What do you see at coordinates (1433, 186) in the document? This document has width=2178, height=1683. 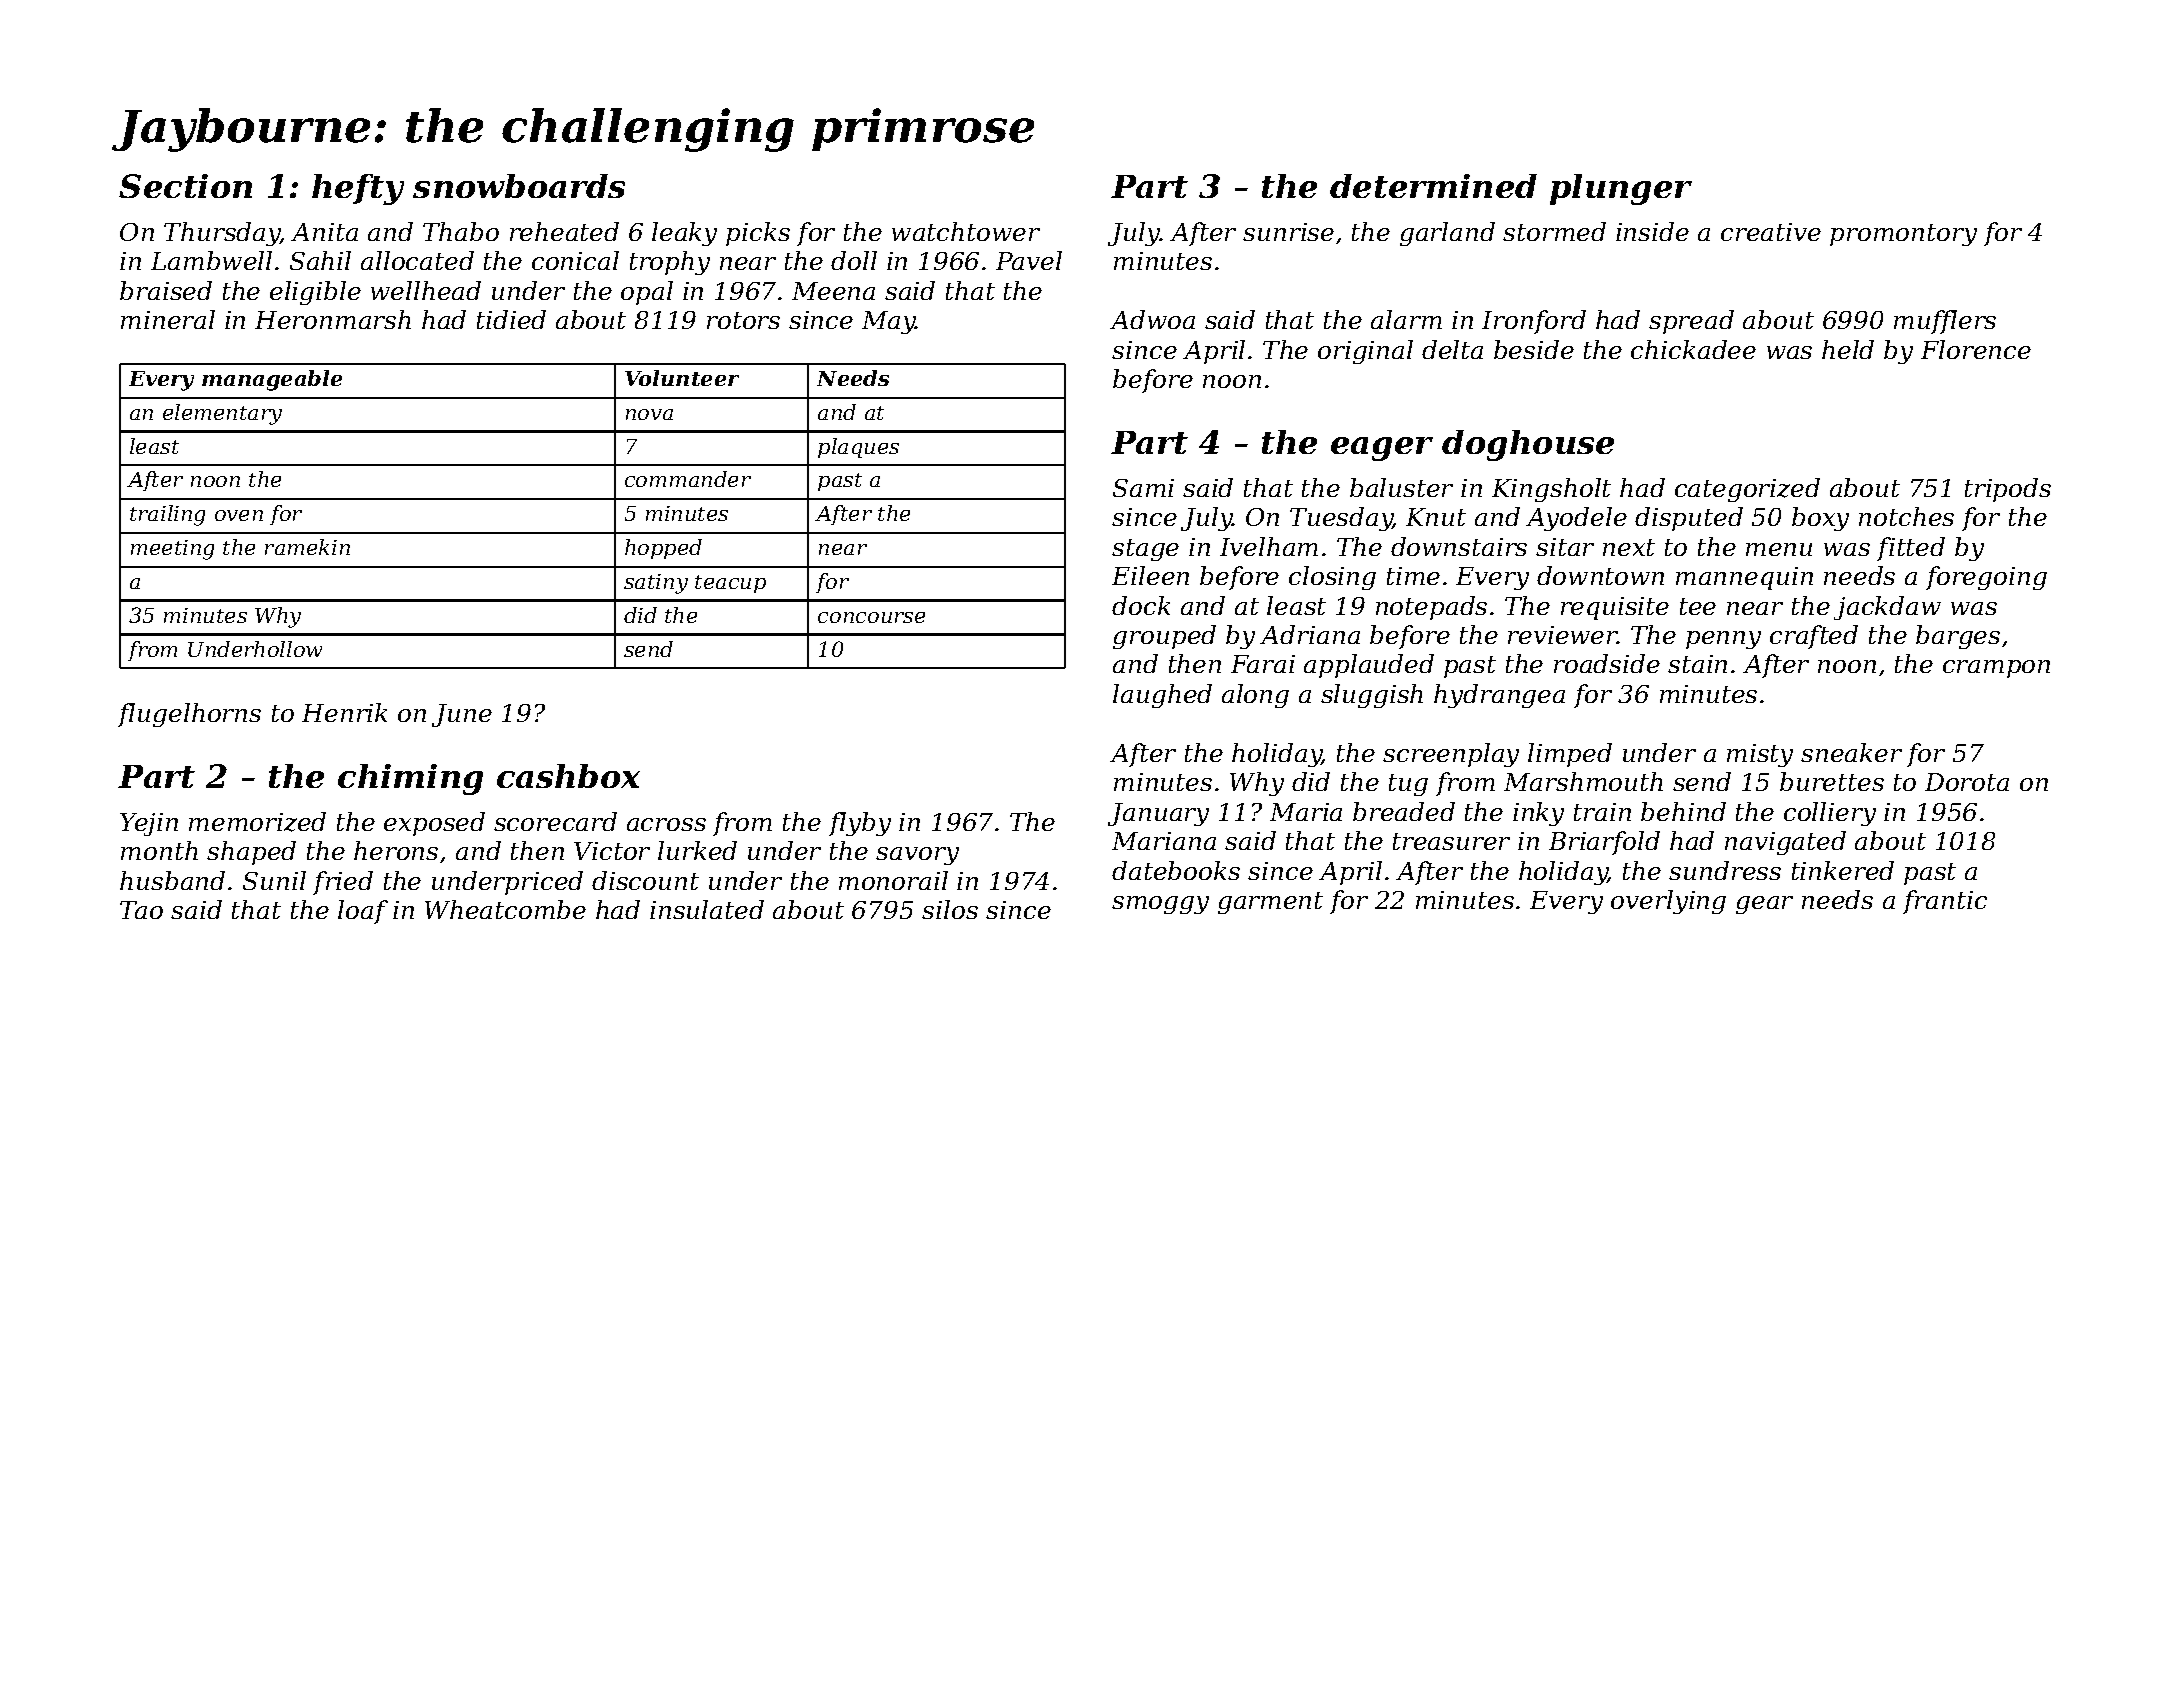 I see `determined` at bounding box center [1433, 186].
